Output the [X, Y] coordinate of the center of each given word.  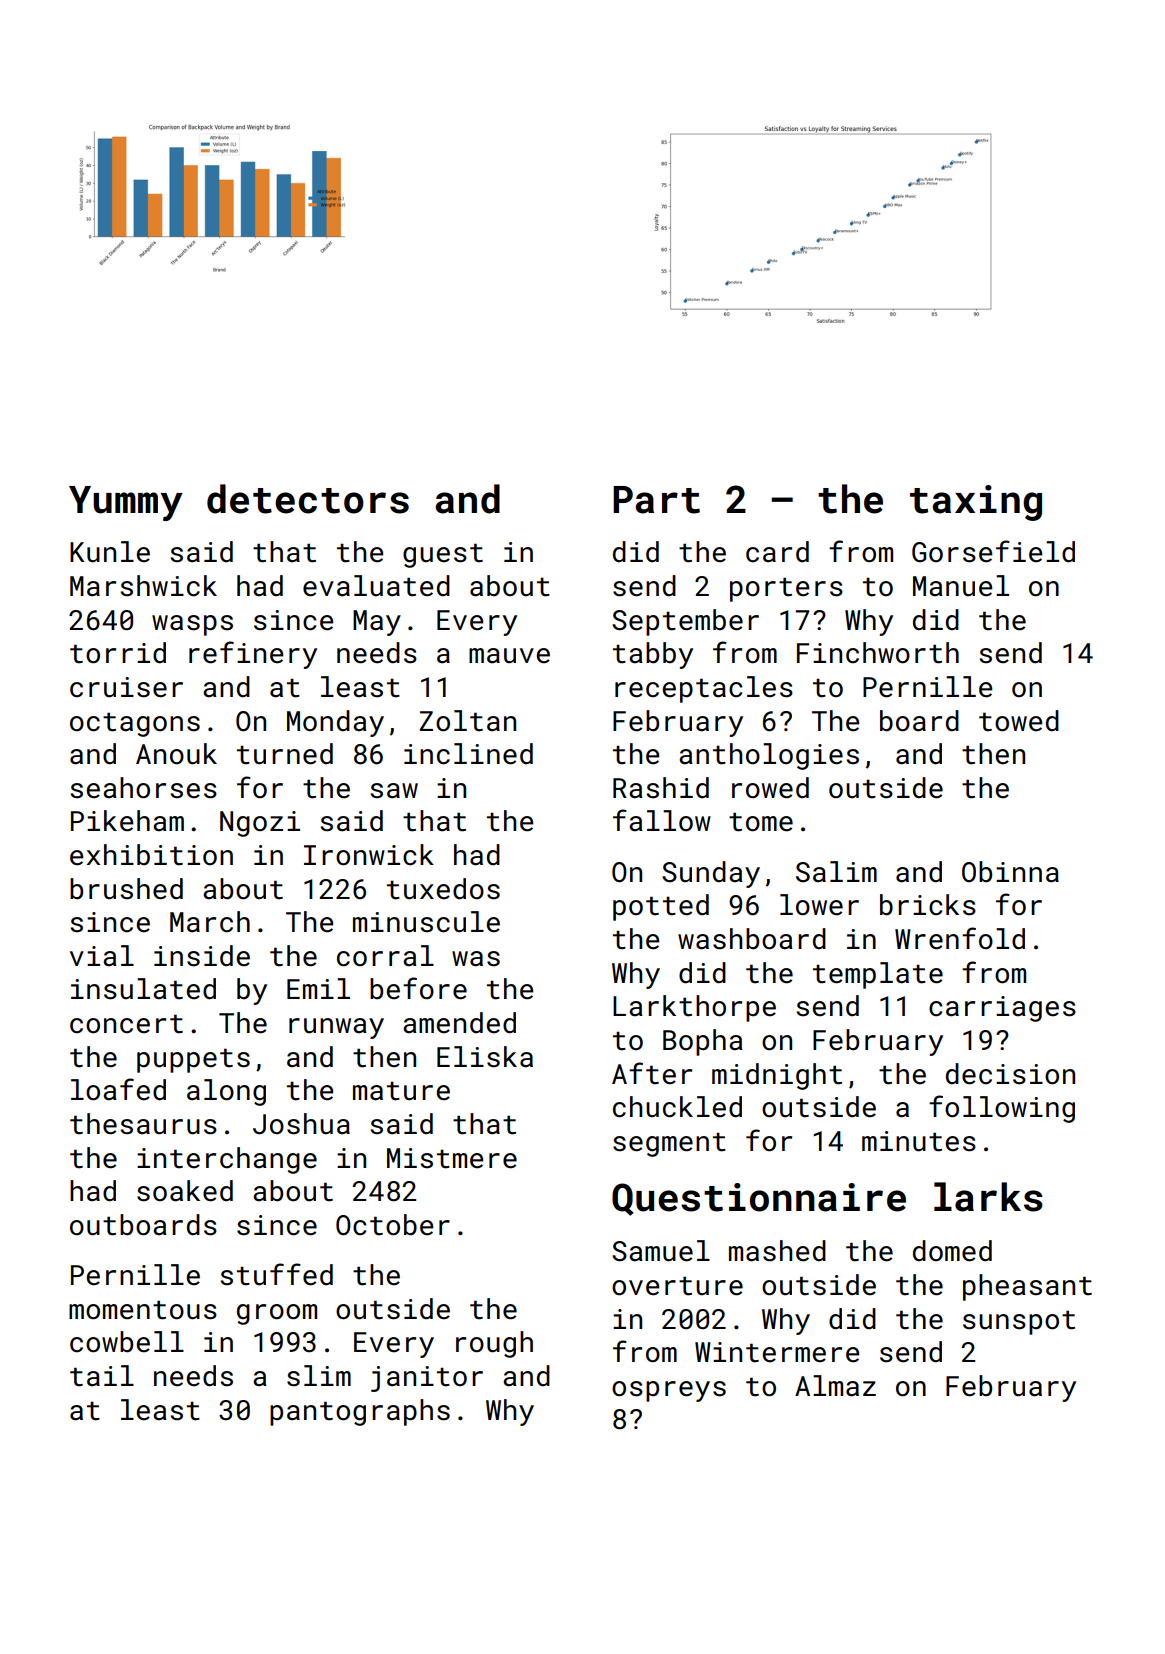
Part [656, 500]
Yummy [126, 503]
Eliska [485, 1057]
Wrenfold [960, 938]
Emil [318, 988]
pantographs [360, 1412]
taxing [976, 503]
